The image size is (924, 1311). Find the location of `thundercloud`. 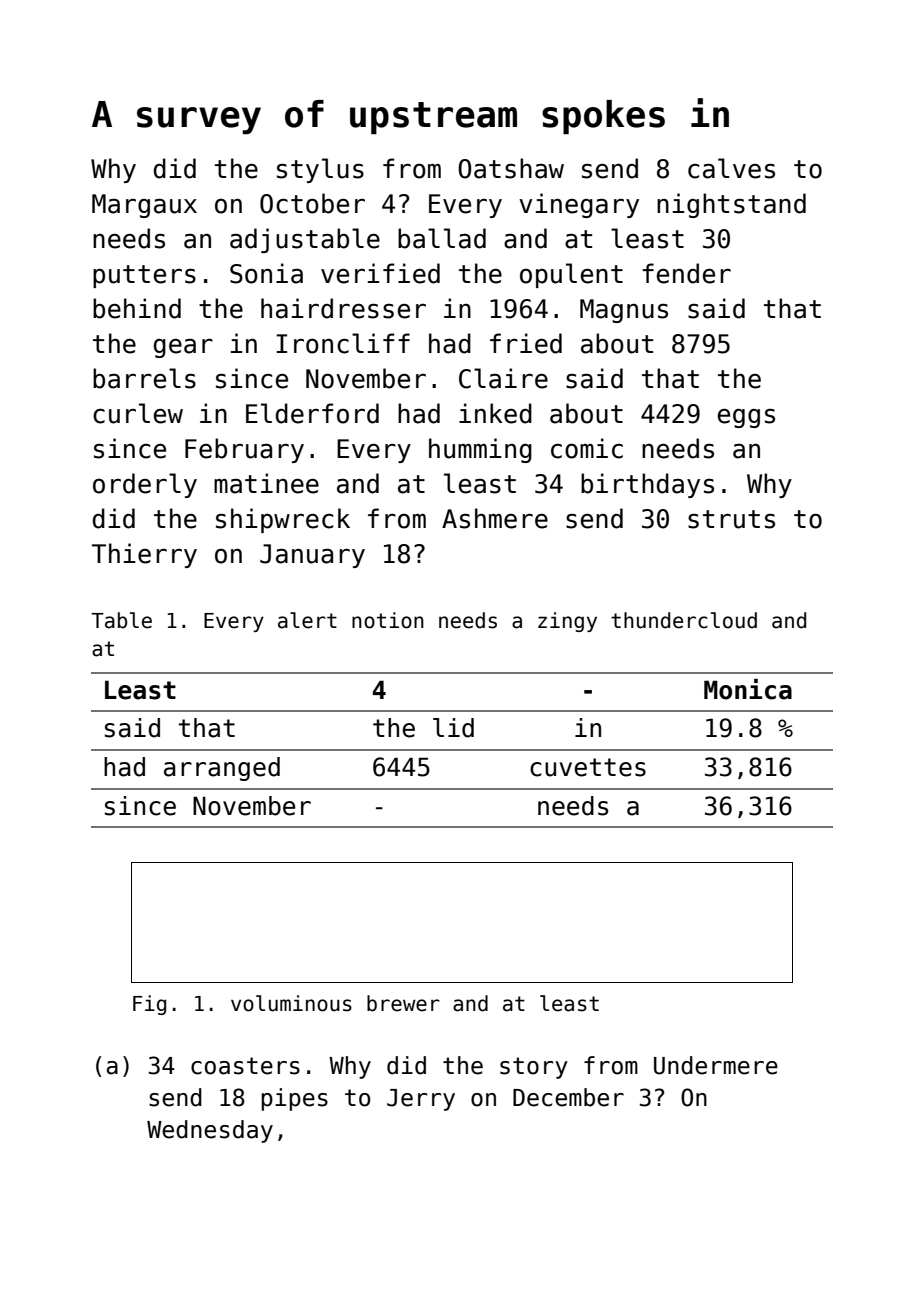

thundercloud is located at coordinates (684, 620).
